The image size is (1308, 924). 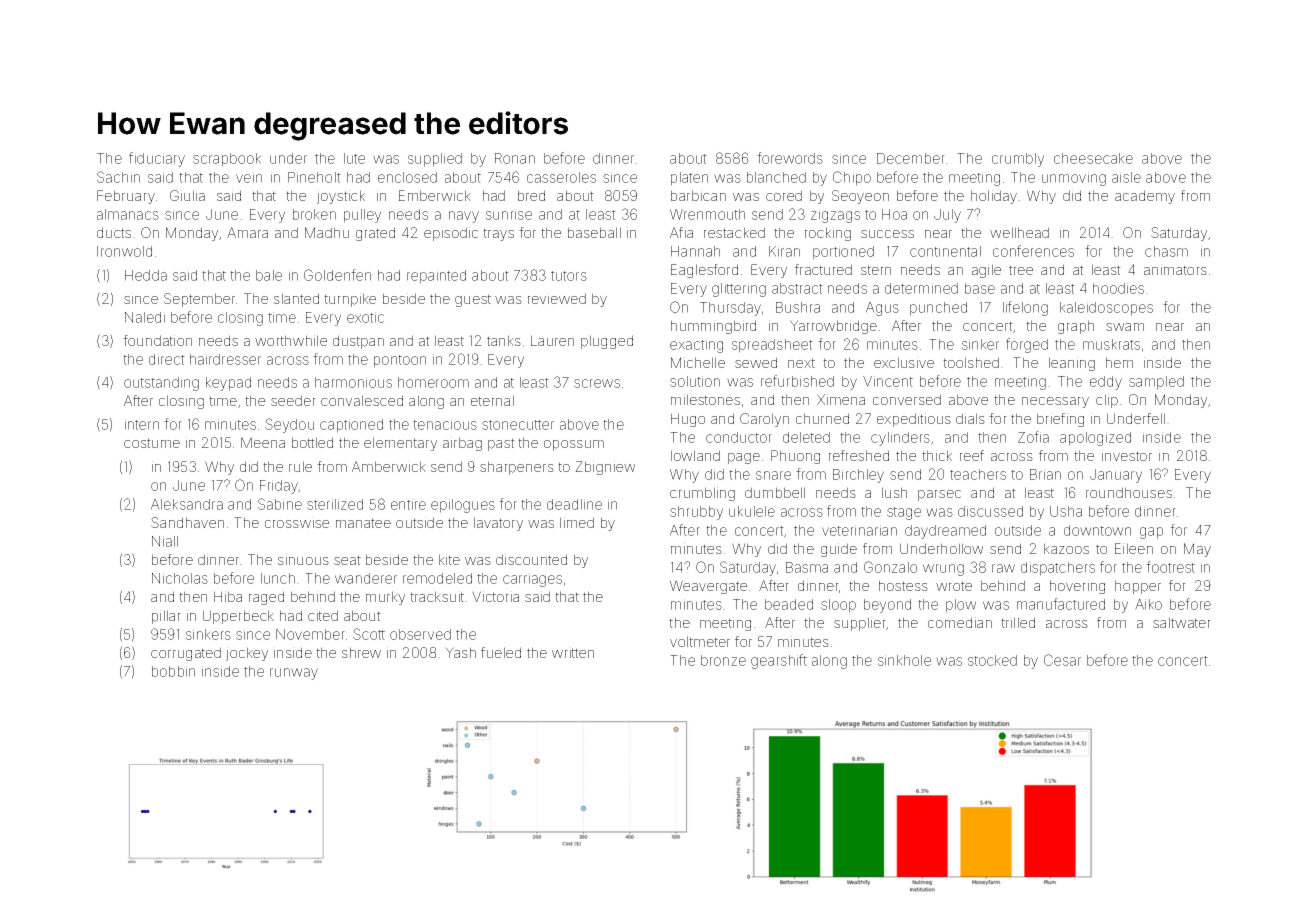 I want to click on lunch, so click(x=278, y=578).
